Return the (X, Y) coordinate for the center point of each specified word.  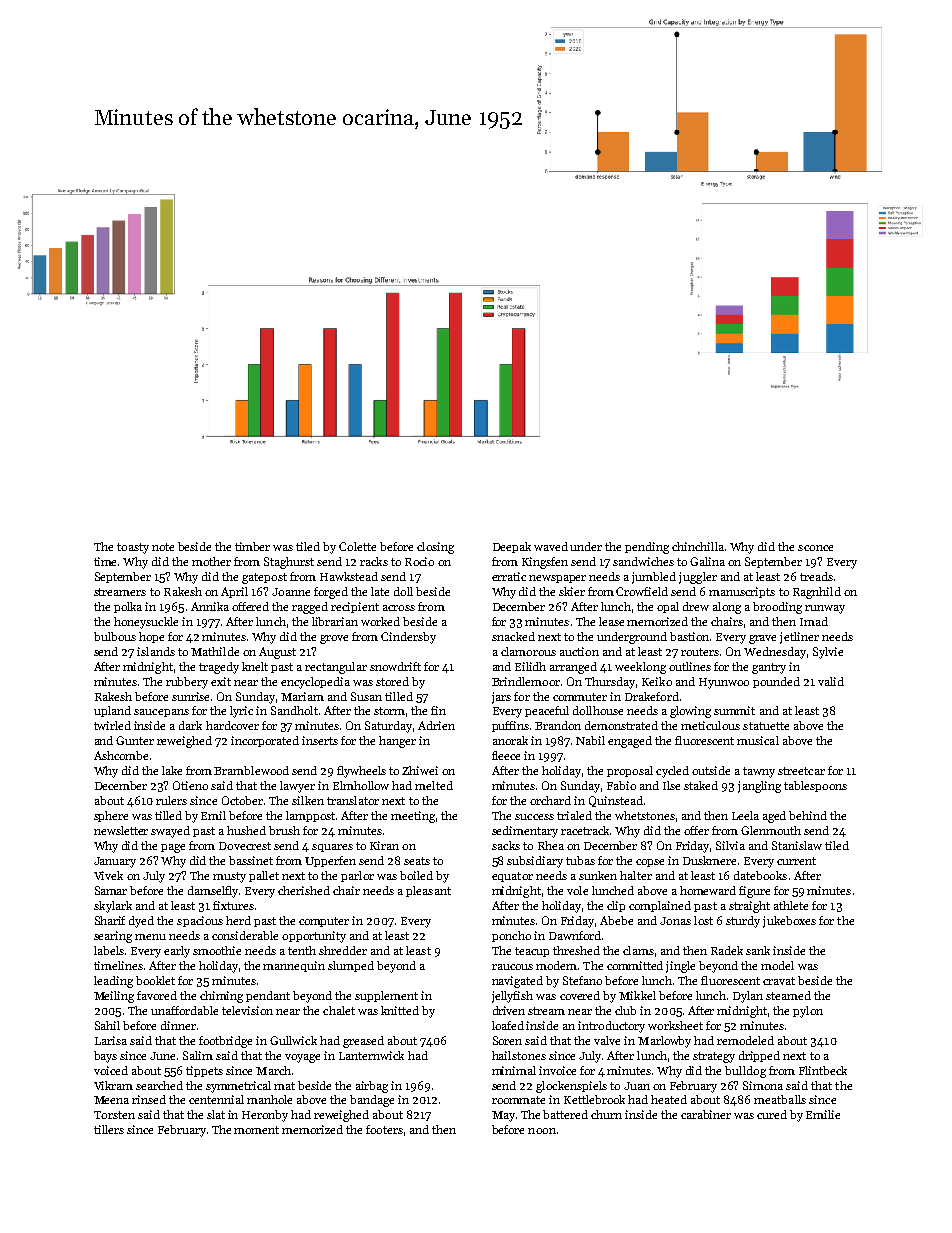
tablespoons (815, 786)
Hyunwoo (724, 683)
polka (128, 607)
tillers (109, 1129)
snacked (513, 636)
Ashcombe (121, 755)
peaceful (547, 711)
